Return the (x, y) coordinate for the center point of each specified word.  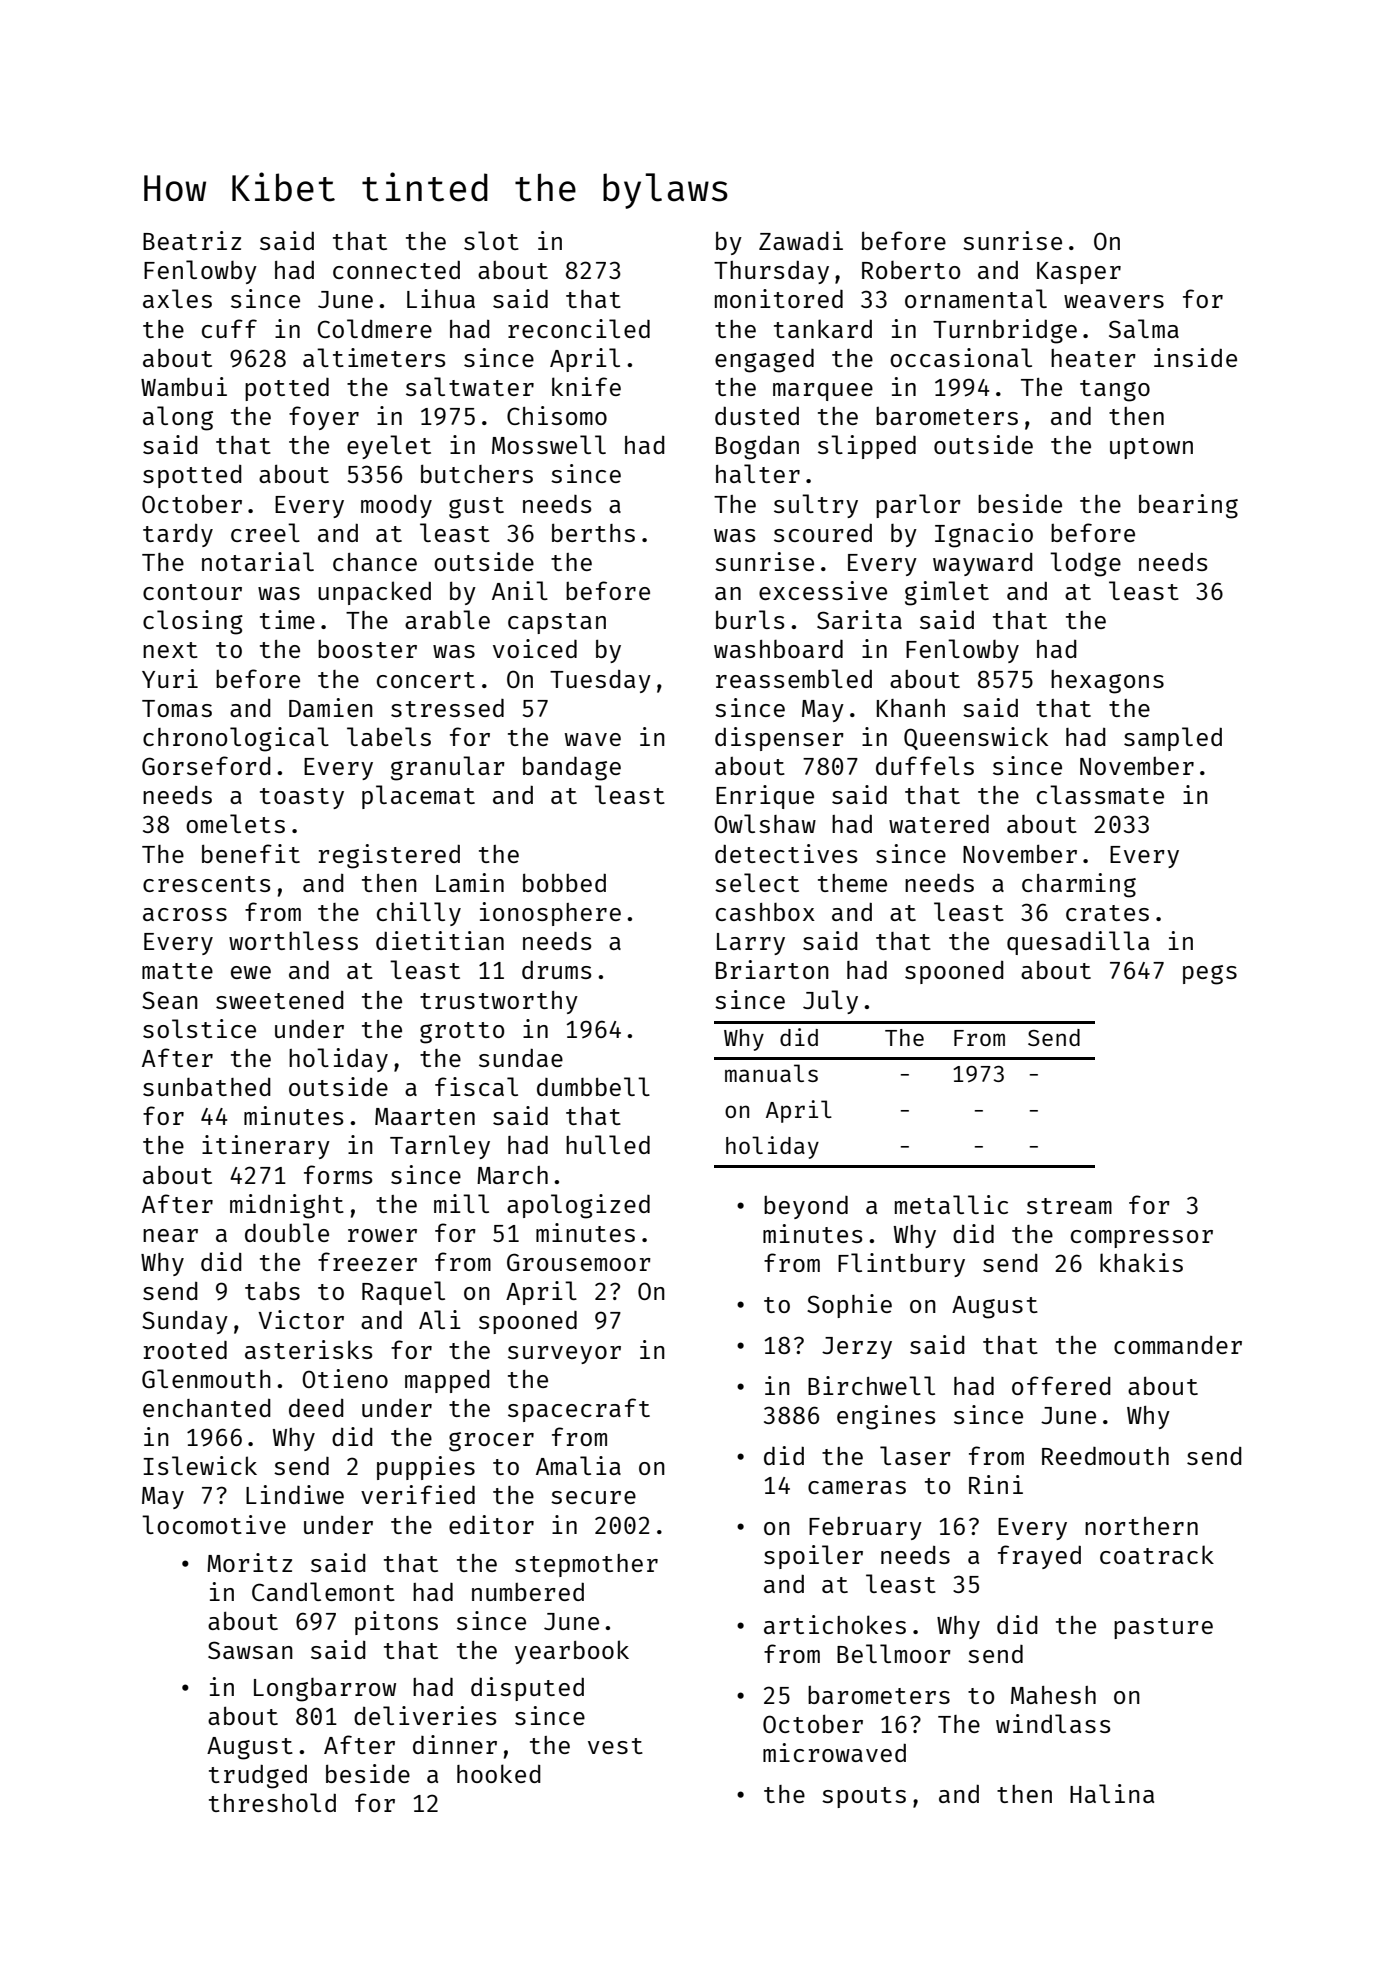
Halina (1112, 1793)
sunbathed (207, 1087)
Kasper (1079, 273)
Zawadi (801, 240)
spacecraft (579, 1410)
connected (396, 269)
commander (1178, 1345)
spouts (864, 1797)
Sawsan (250, 1650)
